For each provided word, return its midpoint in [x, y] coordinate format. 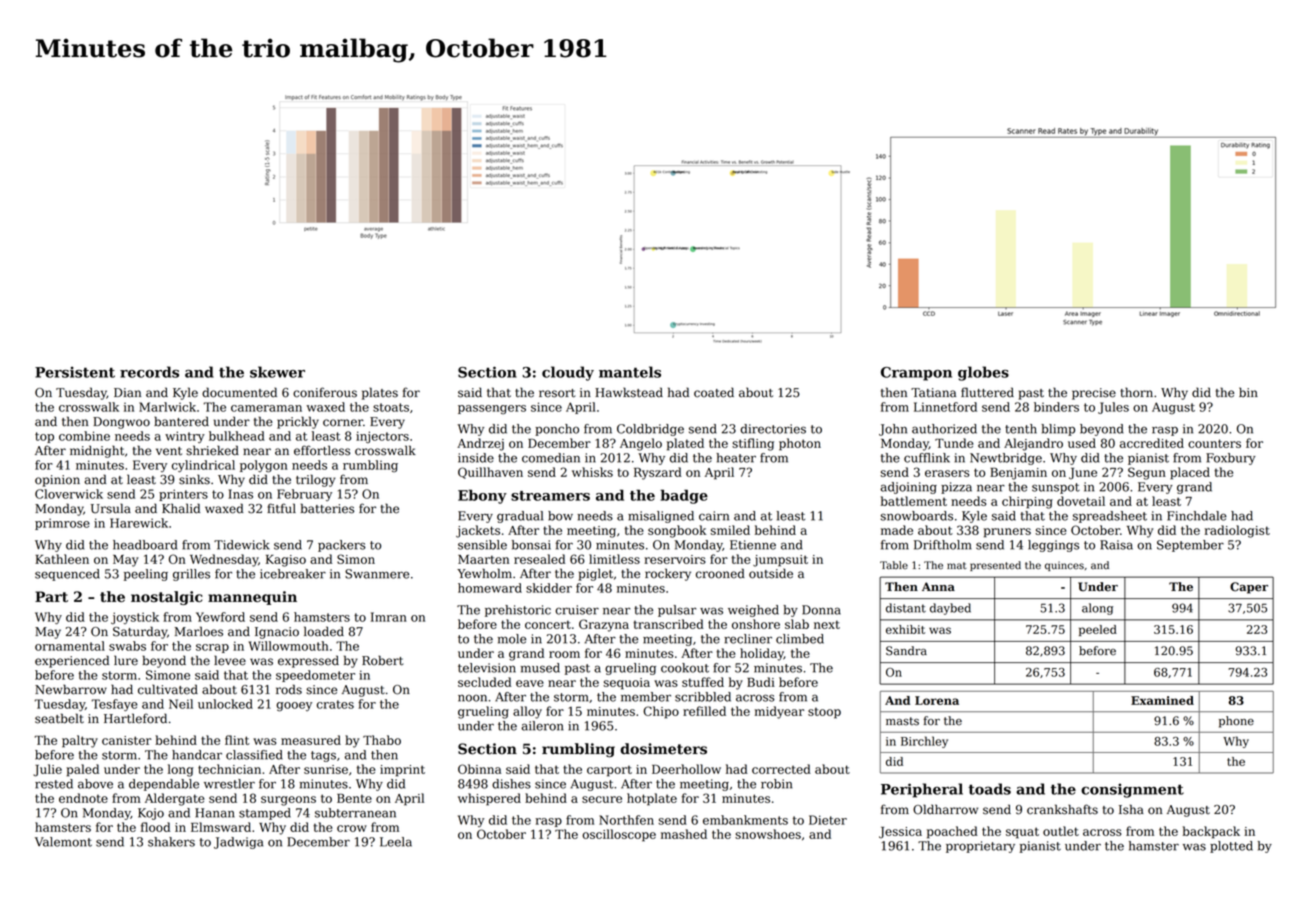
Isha [1131, 809]
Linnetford [945, 407]
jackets [478, 531]
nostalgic [167, 598]
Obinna [479, 769]
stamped [265, 814]
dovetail [1081, 501]
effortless [322, 450]
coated [714, 392]
